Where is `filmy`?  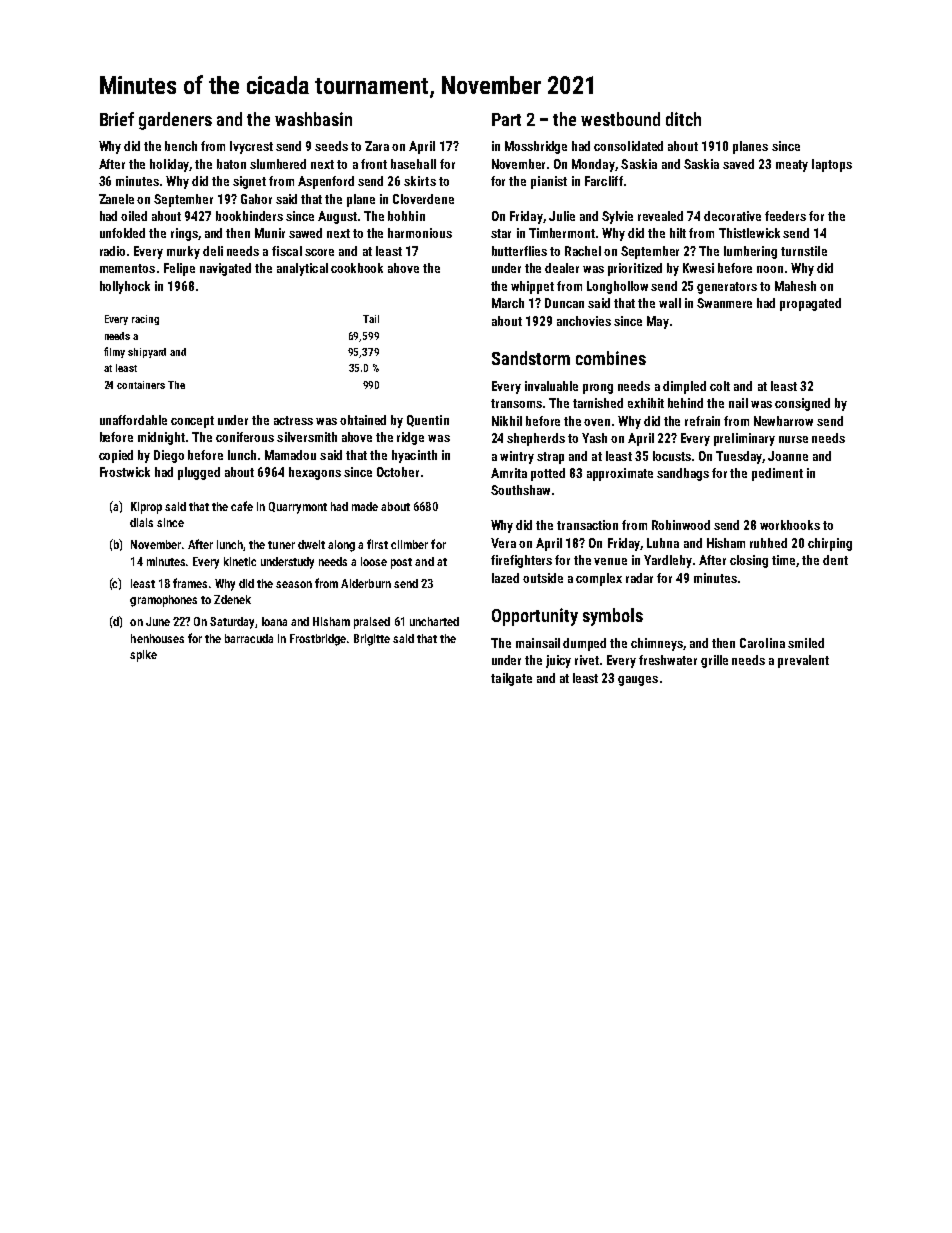 filmy is located at coordinates (114, 352).
